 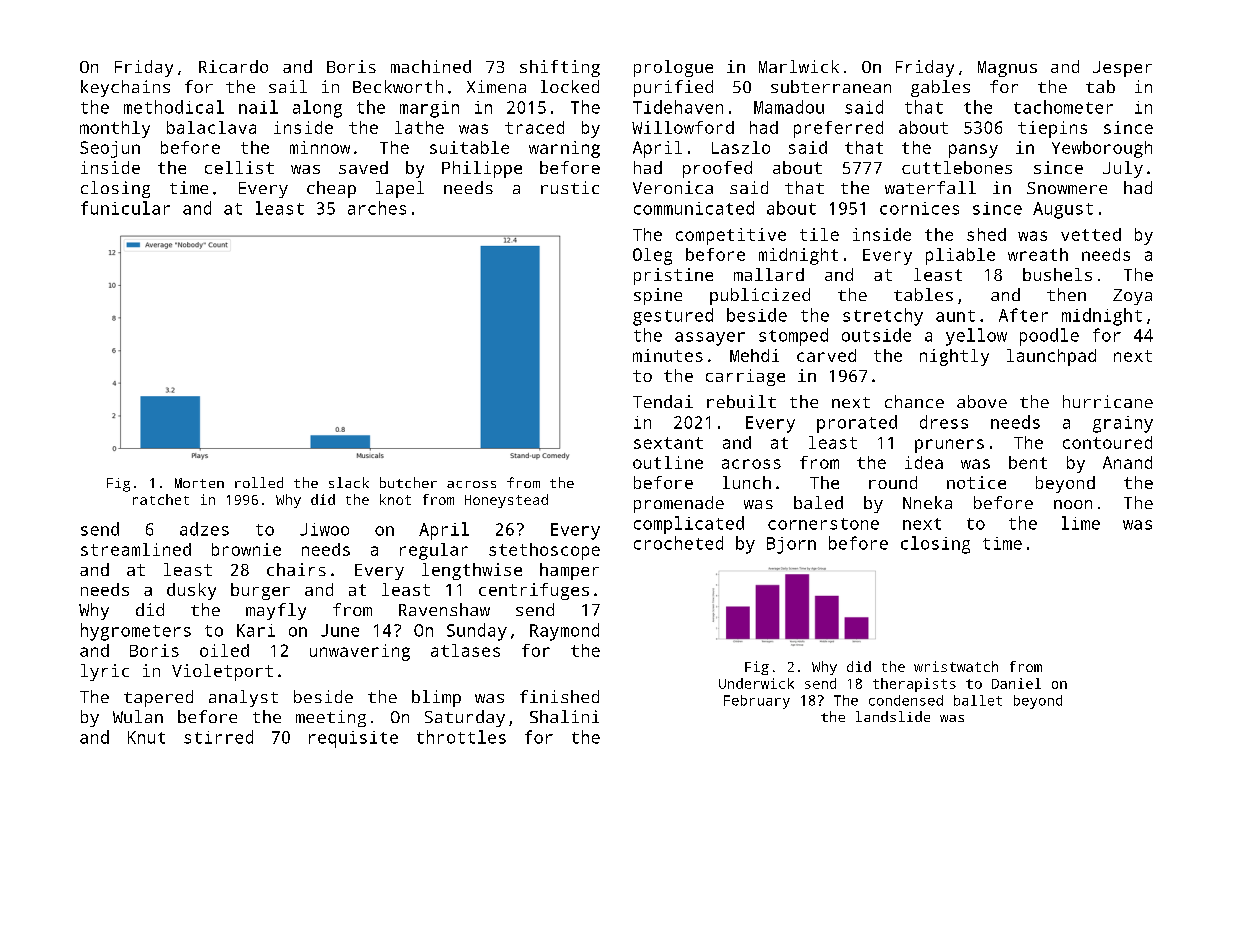 What do you see at coordinates (233, 66) in the screenshot?
I see `Ricardo` at bounding box center [233, 66].
